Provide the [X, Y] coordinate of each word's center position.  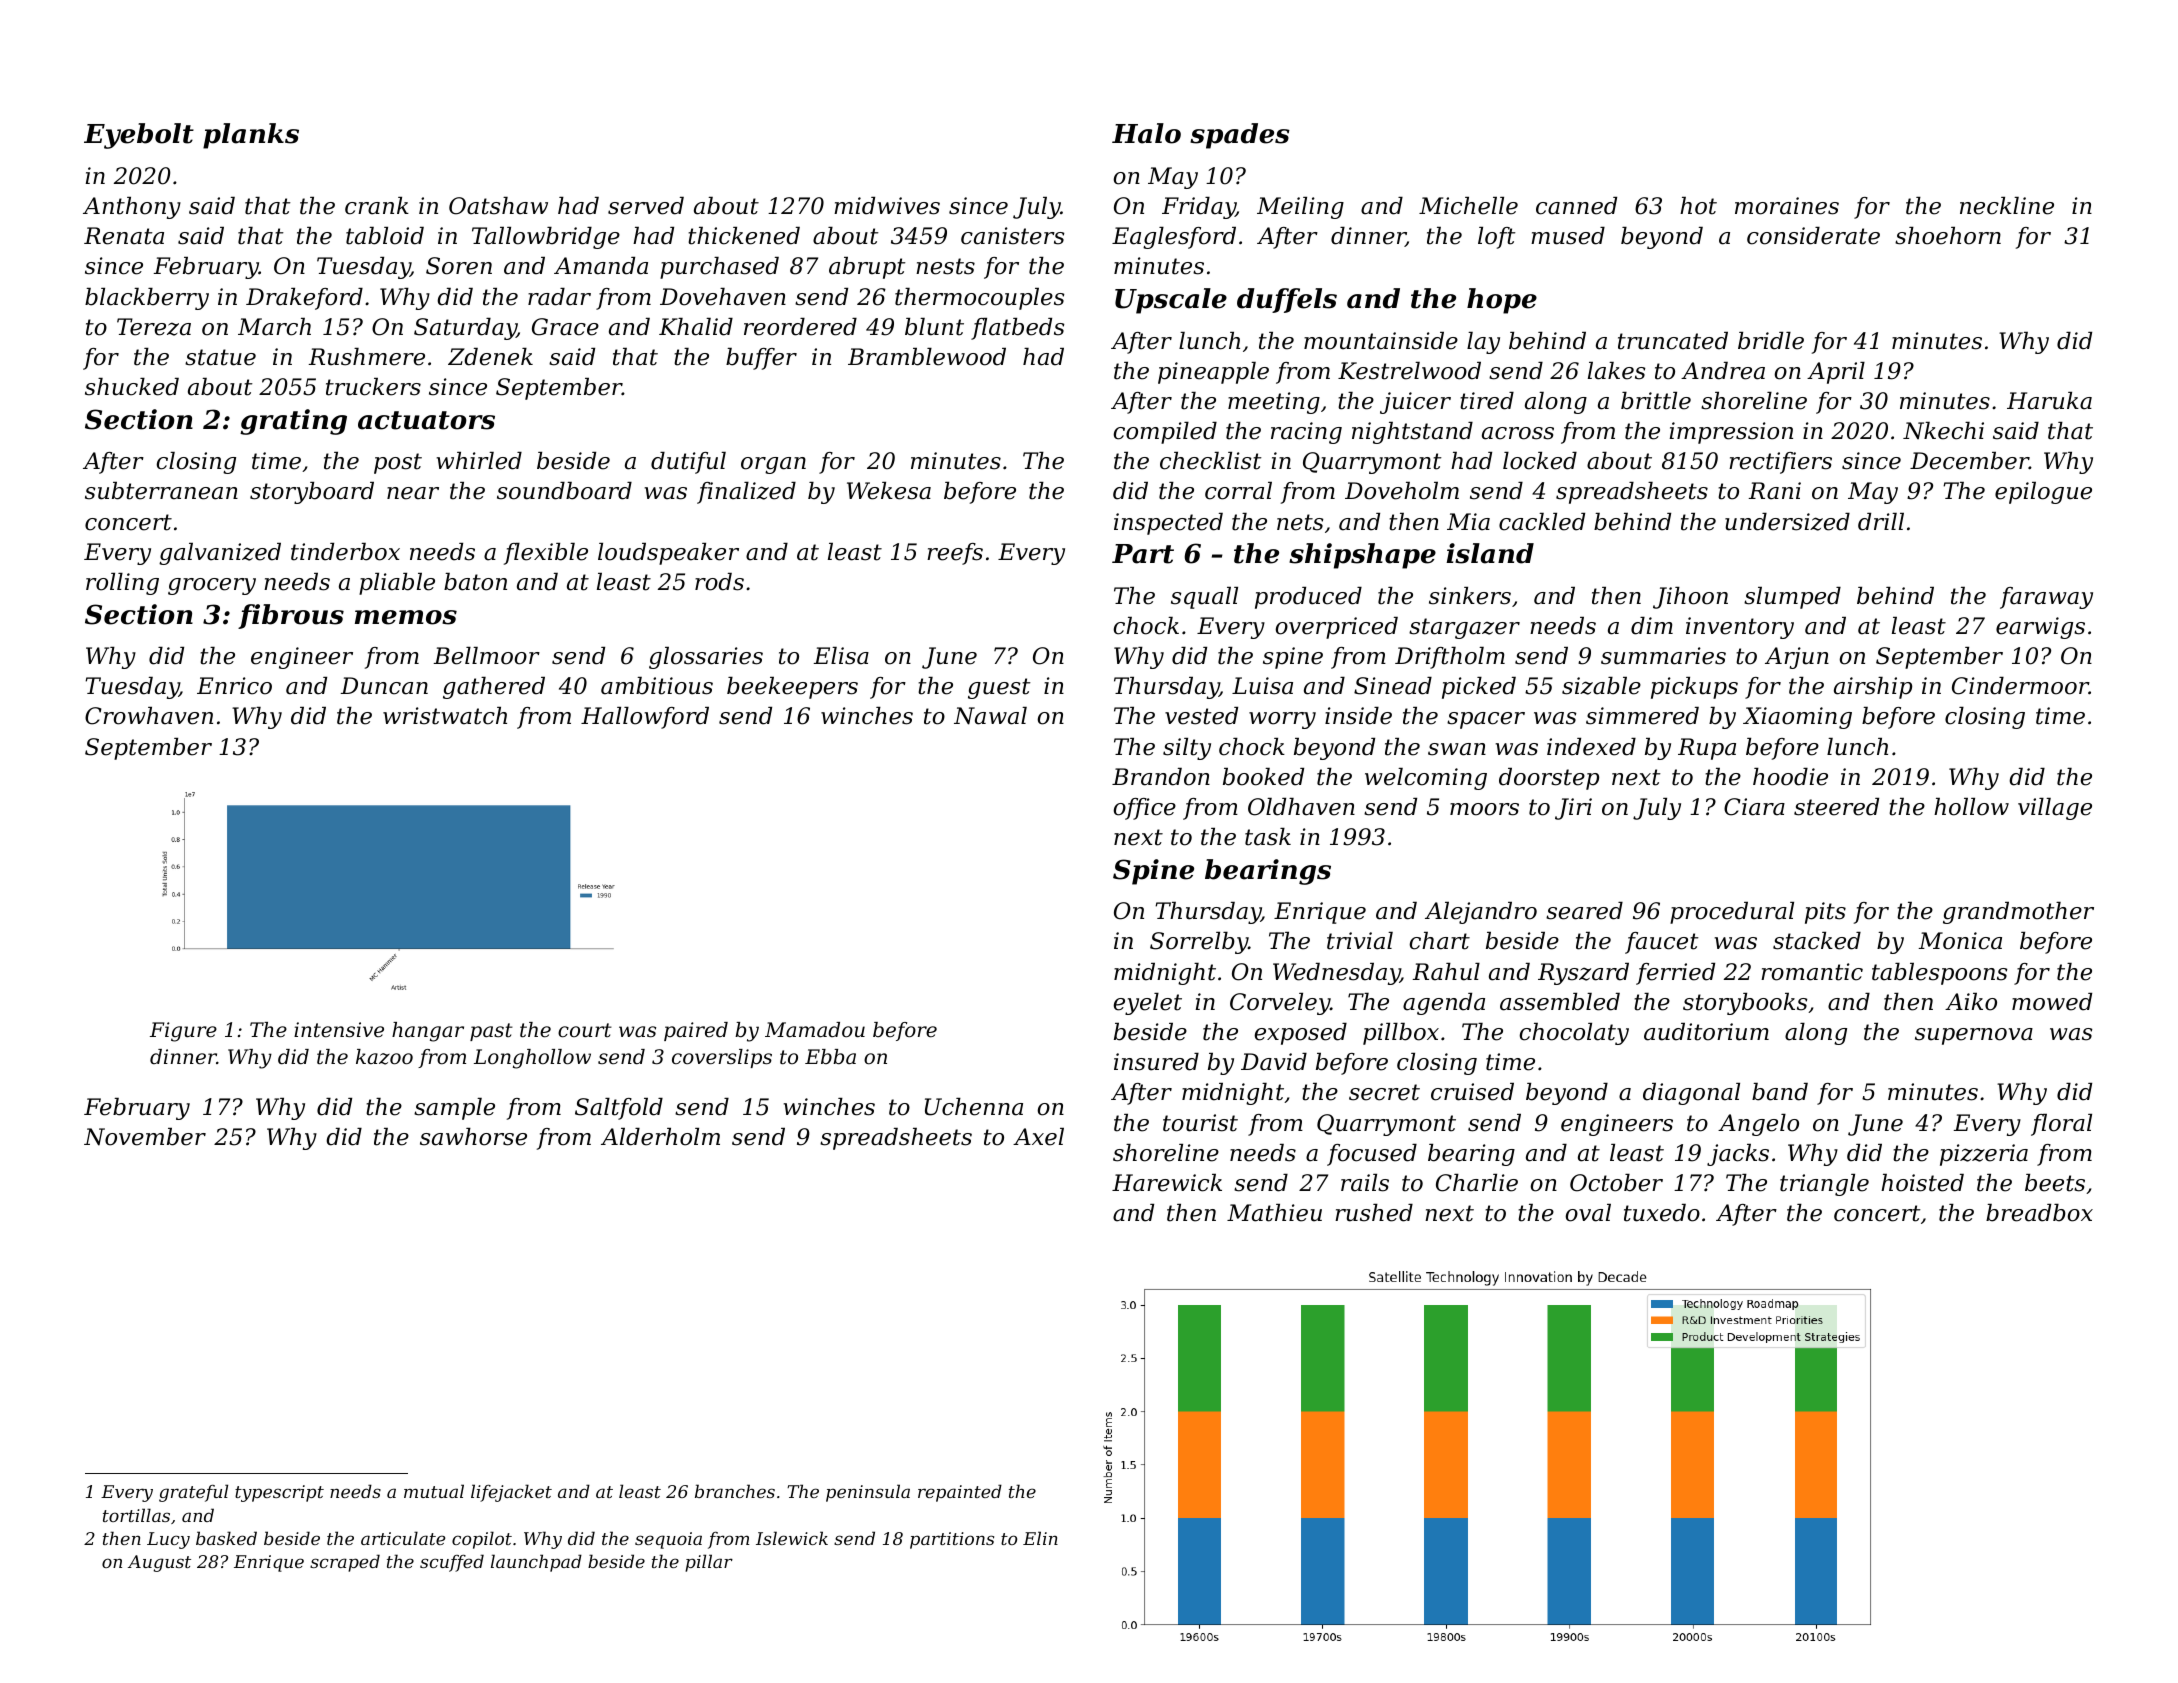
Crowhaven [149, 716]
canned [1576, 206]
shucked [132, 387]
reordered [800, 327]
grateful [193, 1493]
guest [999, 688]
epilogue [2043, 493]
